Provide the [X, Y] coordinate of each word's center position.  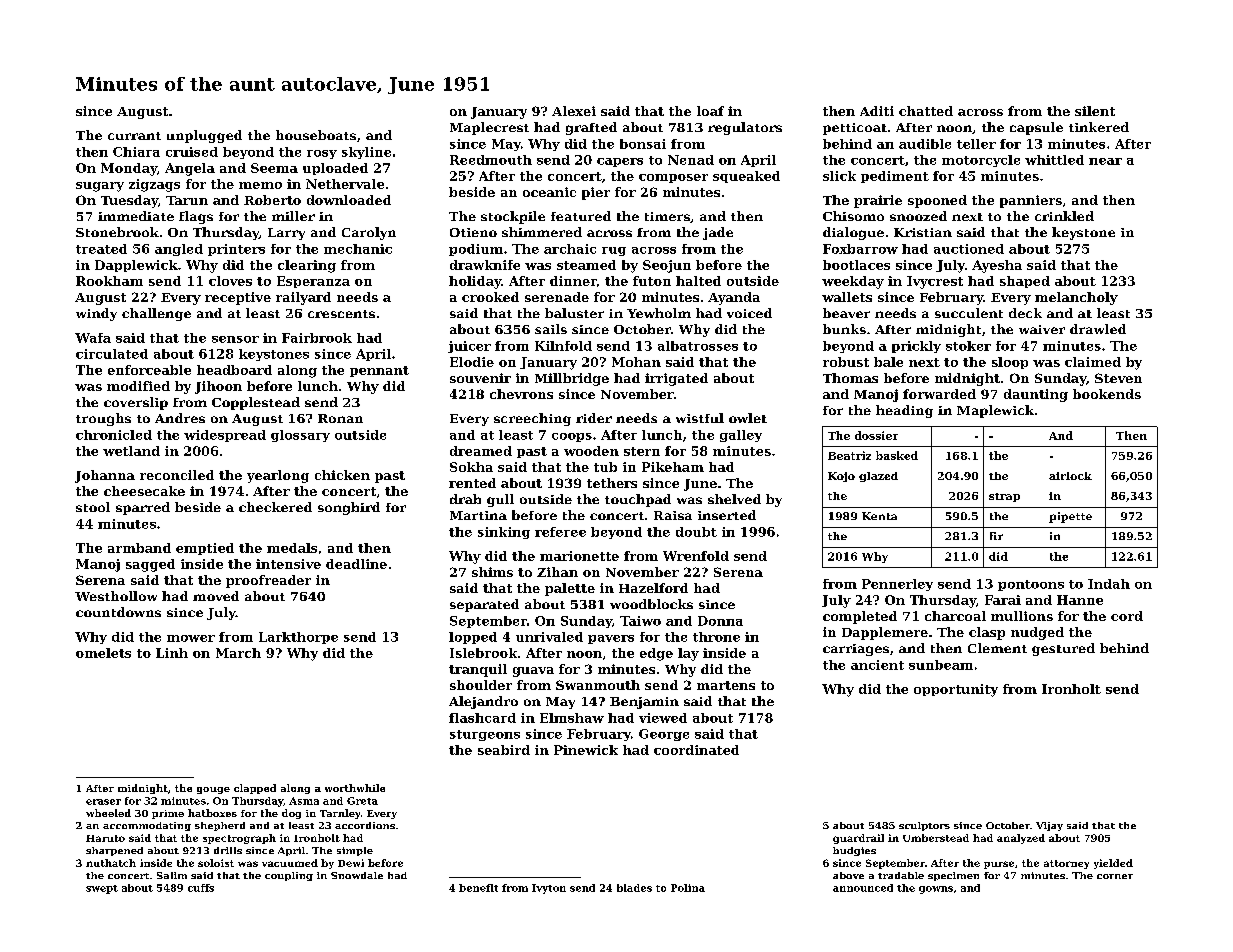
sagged [150, 565]
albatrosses [698, 346]
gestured [1063, 649]
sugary [100, 187]
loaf [710, 111]
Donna [720, 621]
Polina [688, 888]
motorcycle [981, 161]
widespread [225, 436]
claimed [1093, 362]
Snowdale [357, 875]
